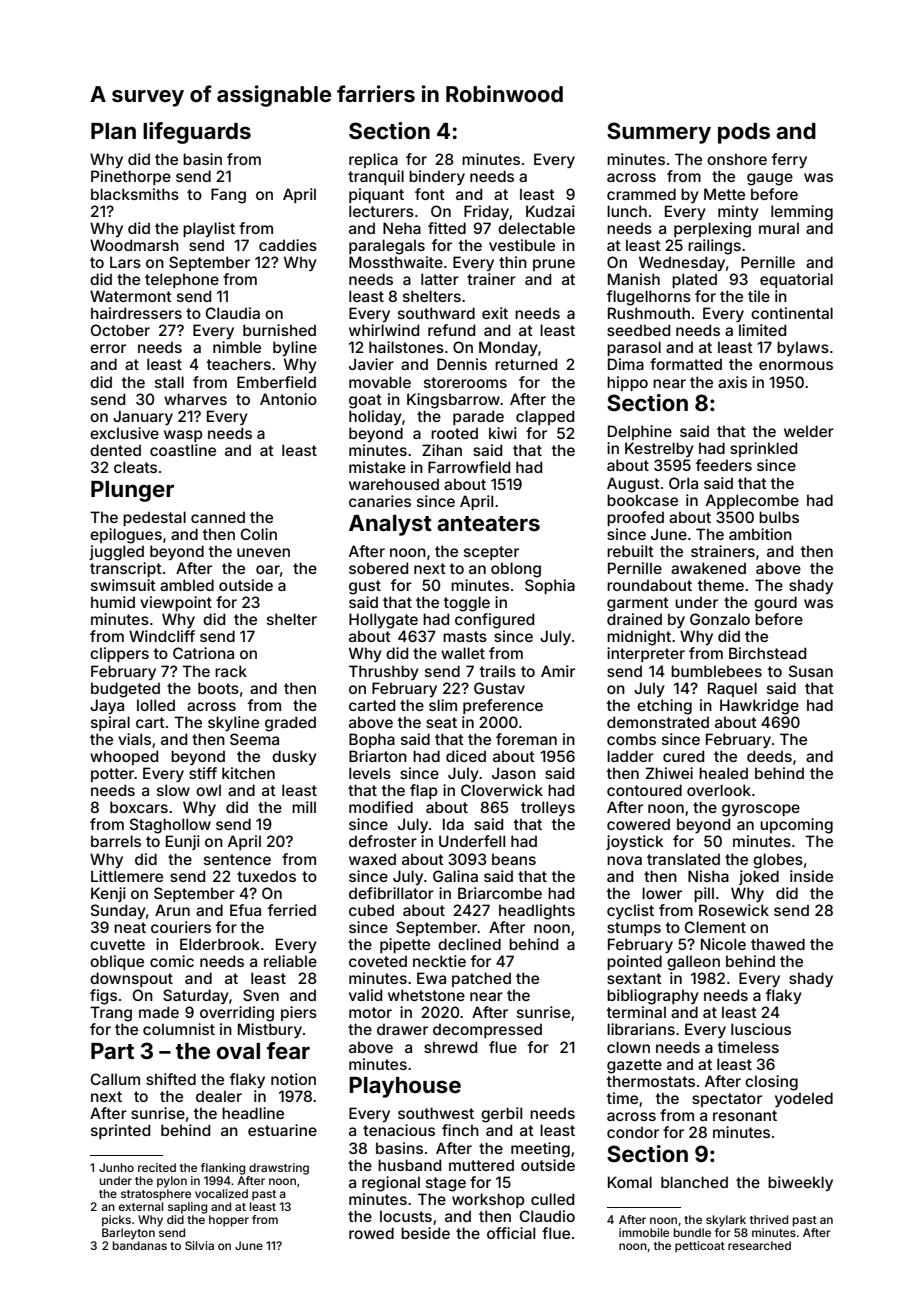 Image resolution: width=924 pixels, height=1308 pixels. What do you see at coordinates (425, 1233) in the screenshot?
I see `beside` at bounding box center [425, 1233].
